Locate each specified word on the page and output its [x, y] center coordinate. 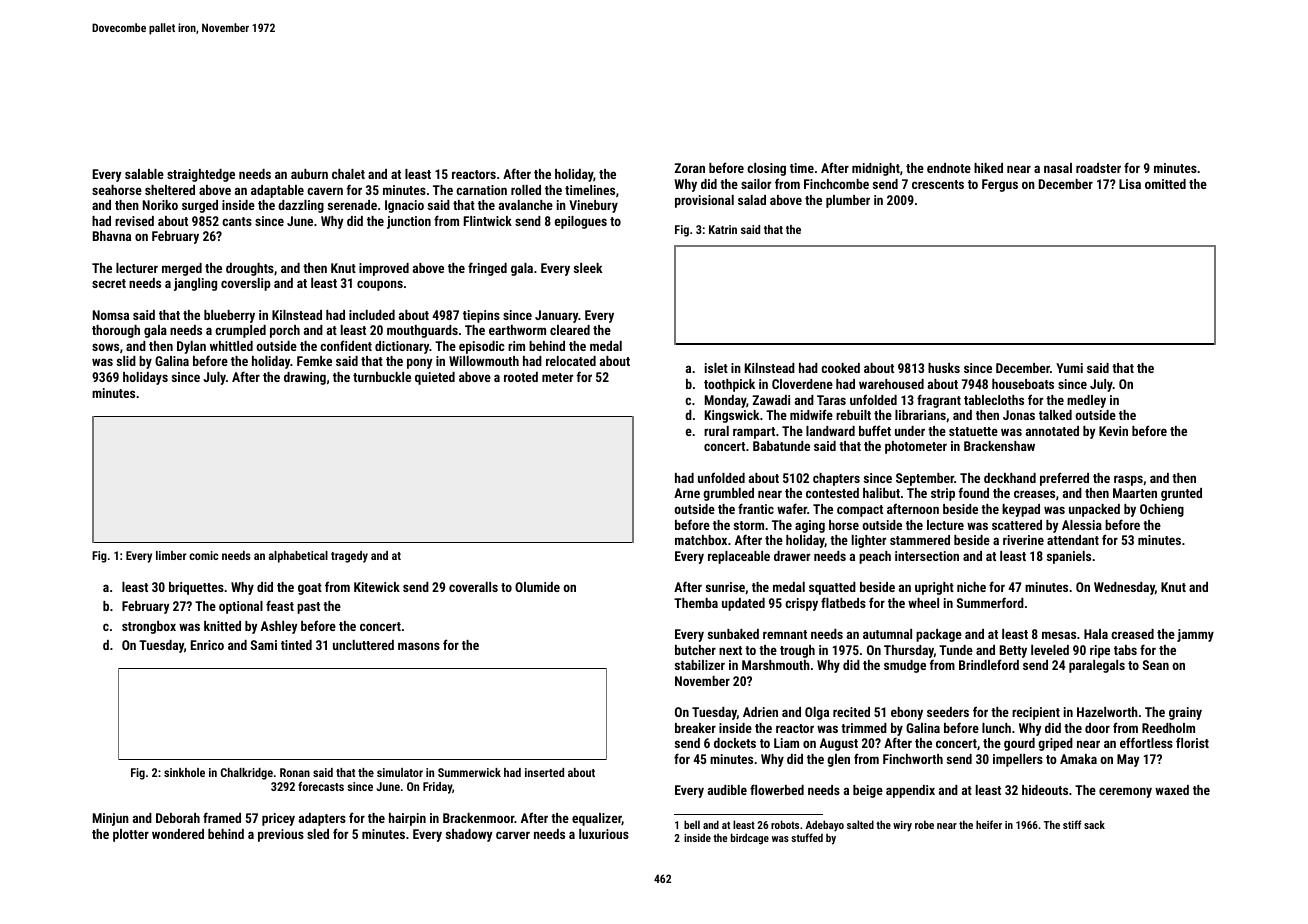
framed [222, 817]
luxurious [604, 834]
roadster [1098, 168]
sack [1094, 824]
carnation [481, 190]
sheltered [170, 190]
